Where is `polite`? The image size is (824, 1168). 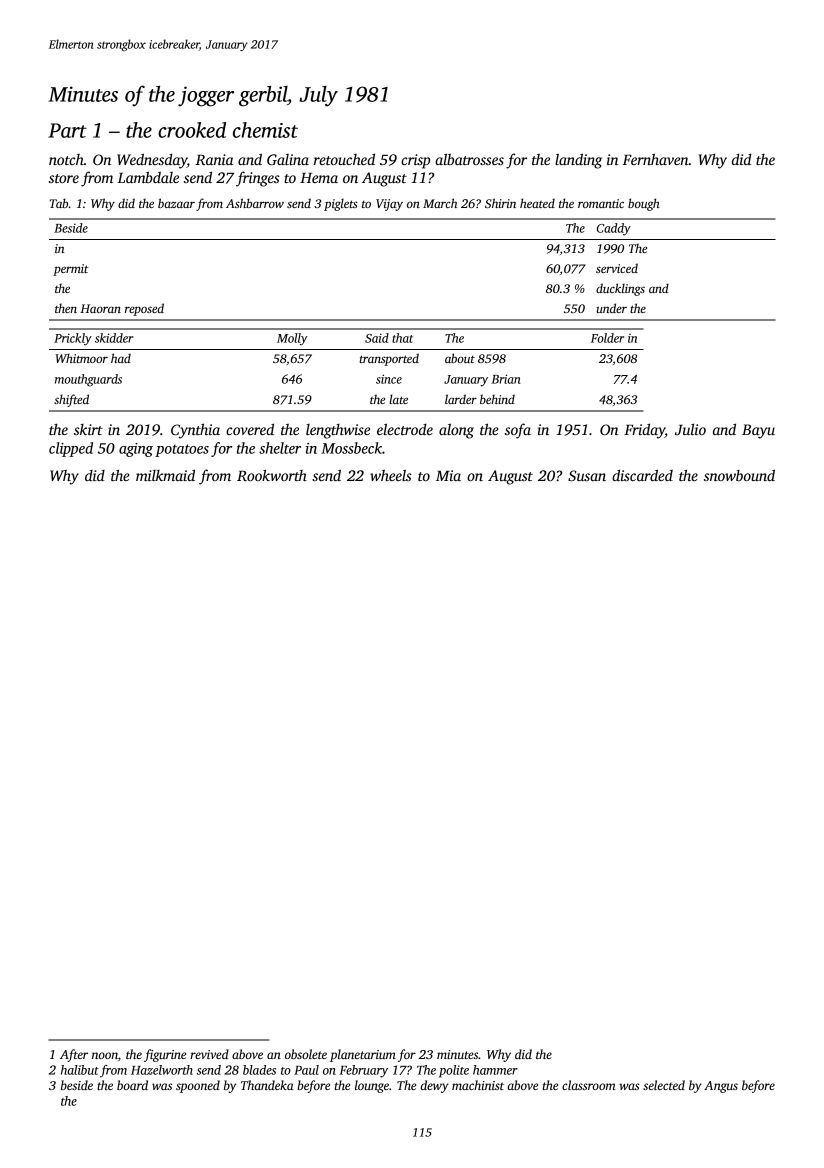
polite is located at coordinates (454, 1071).
